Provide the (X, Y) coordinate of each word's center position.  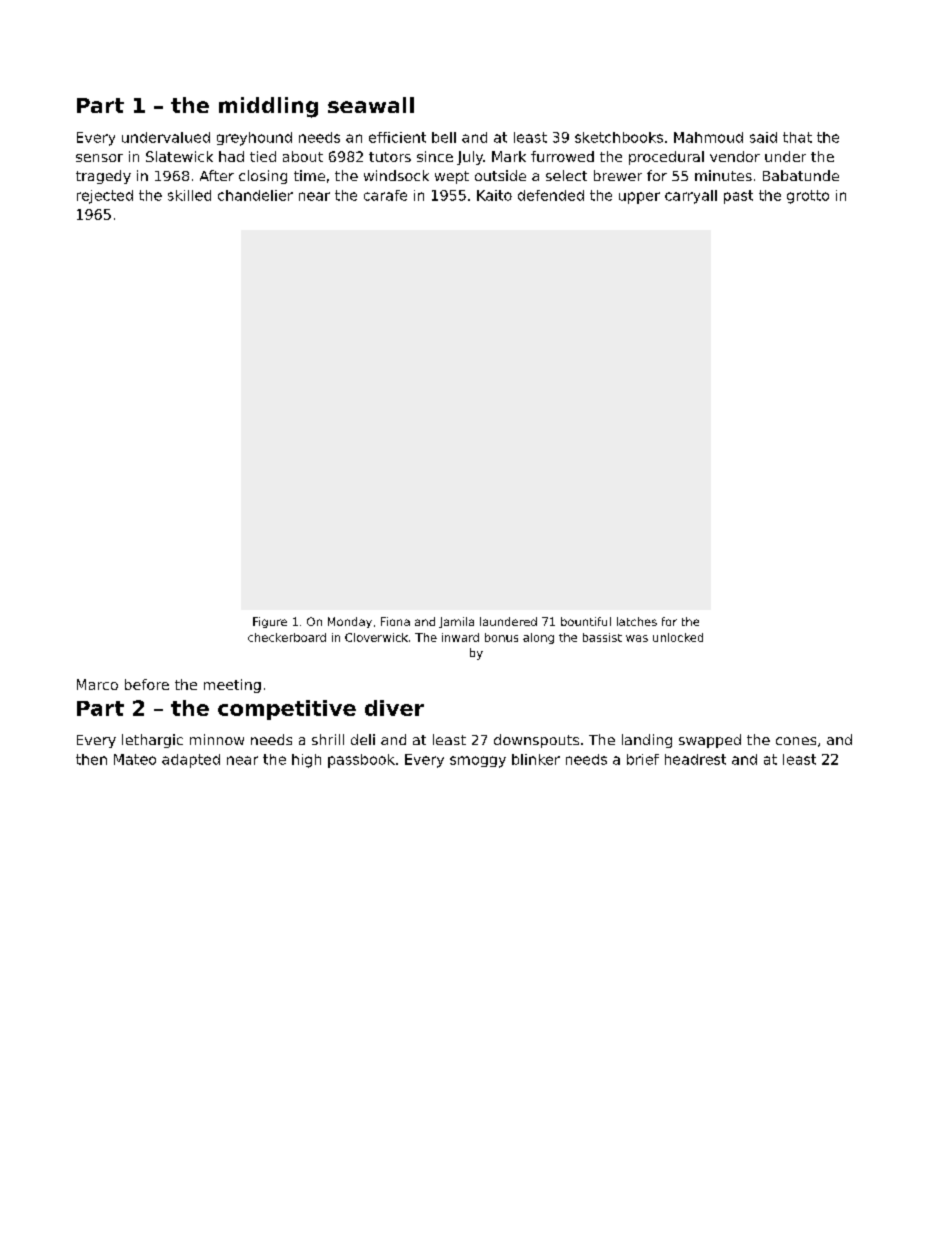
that (797, 137)
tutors (390, 157)
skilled (189, 195)
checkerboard (287, 637)
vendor (735, 156)
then (91, 759)
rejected (105, 197)
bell (444, 137)
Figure (270, 622)
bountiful (586, 621)
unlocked (678, 637)
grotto (808, 197)
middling (268, 107)
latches (637, 621)
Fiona (395, 621)
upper (639, 198)
